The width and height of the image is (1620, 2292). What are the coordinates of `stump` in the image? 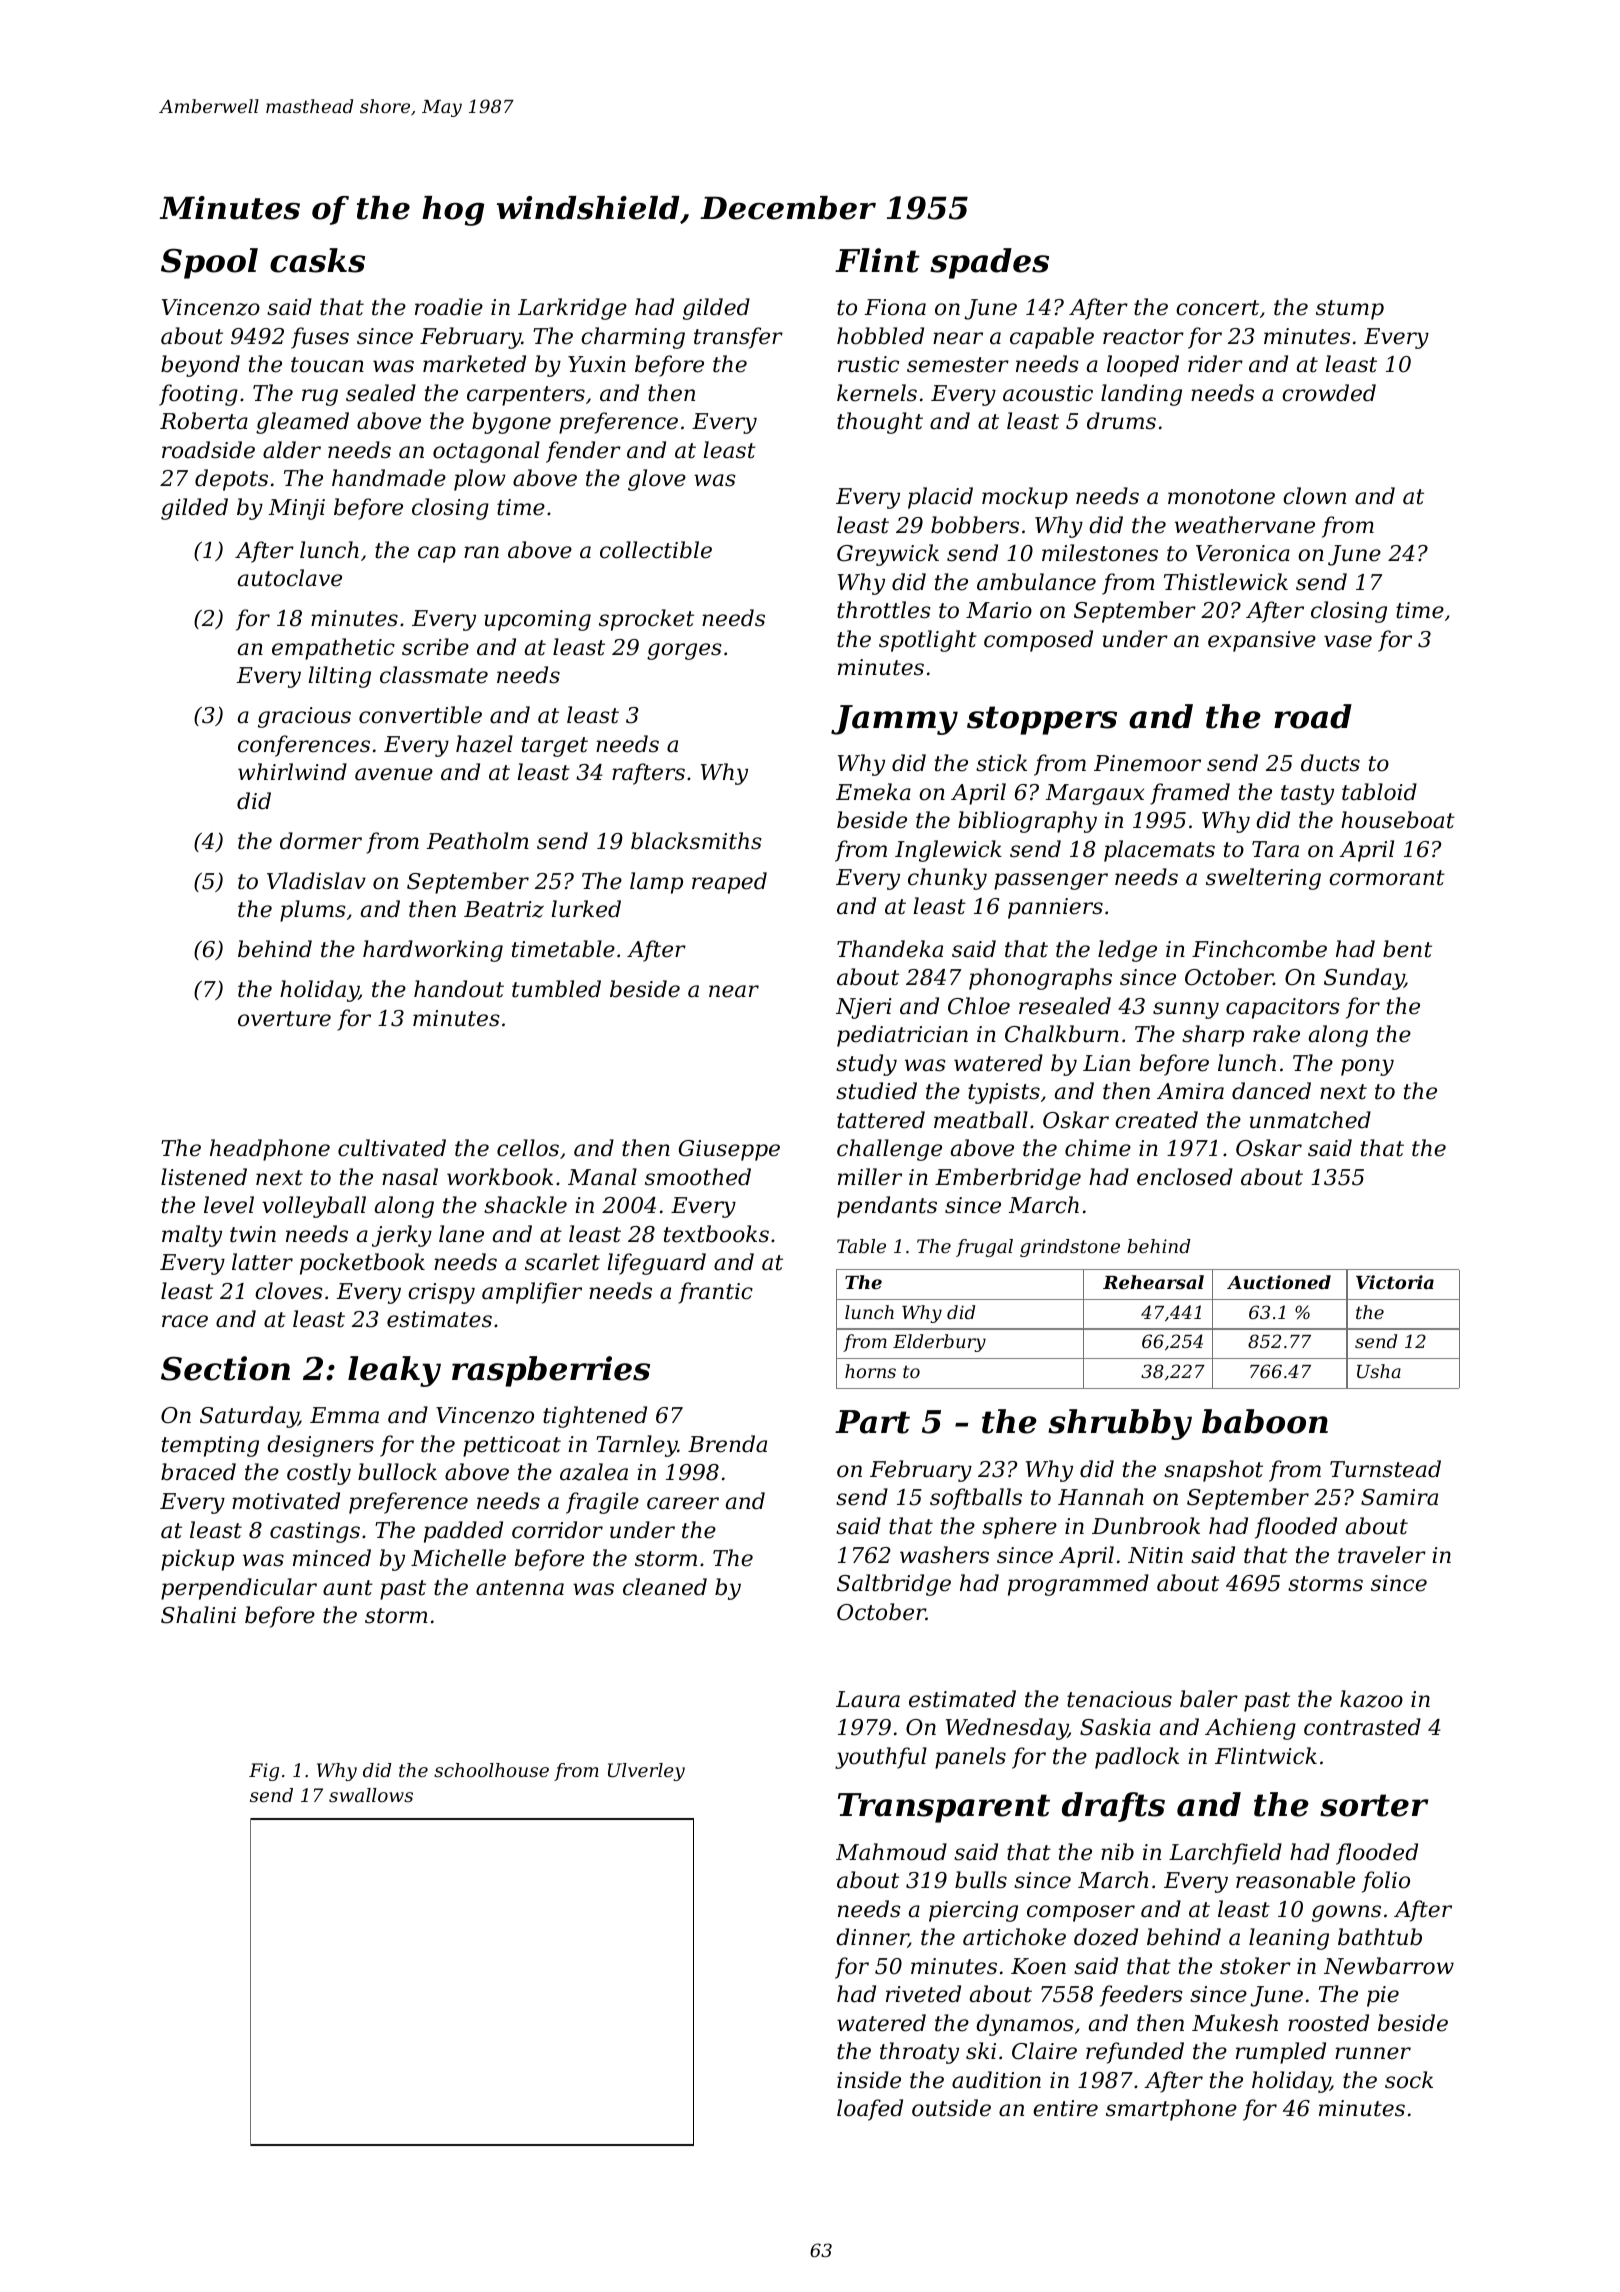 It's located at (1350, 310).
